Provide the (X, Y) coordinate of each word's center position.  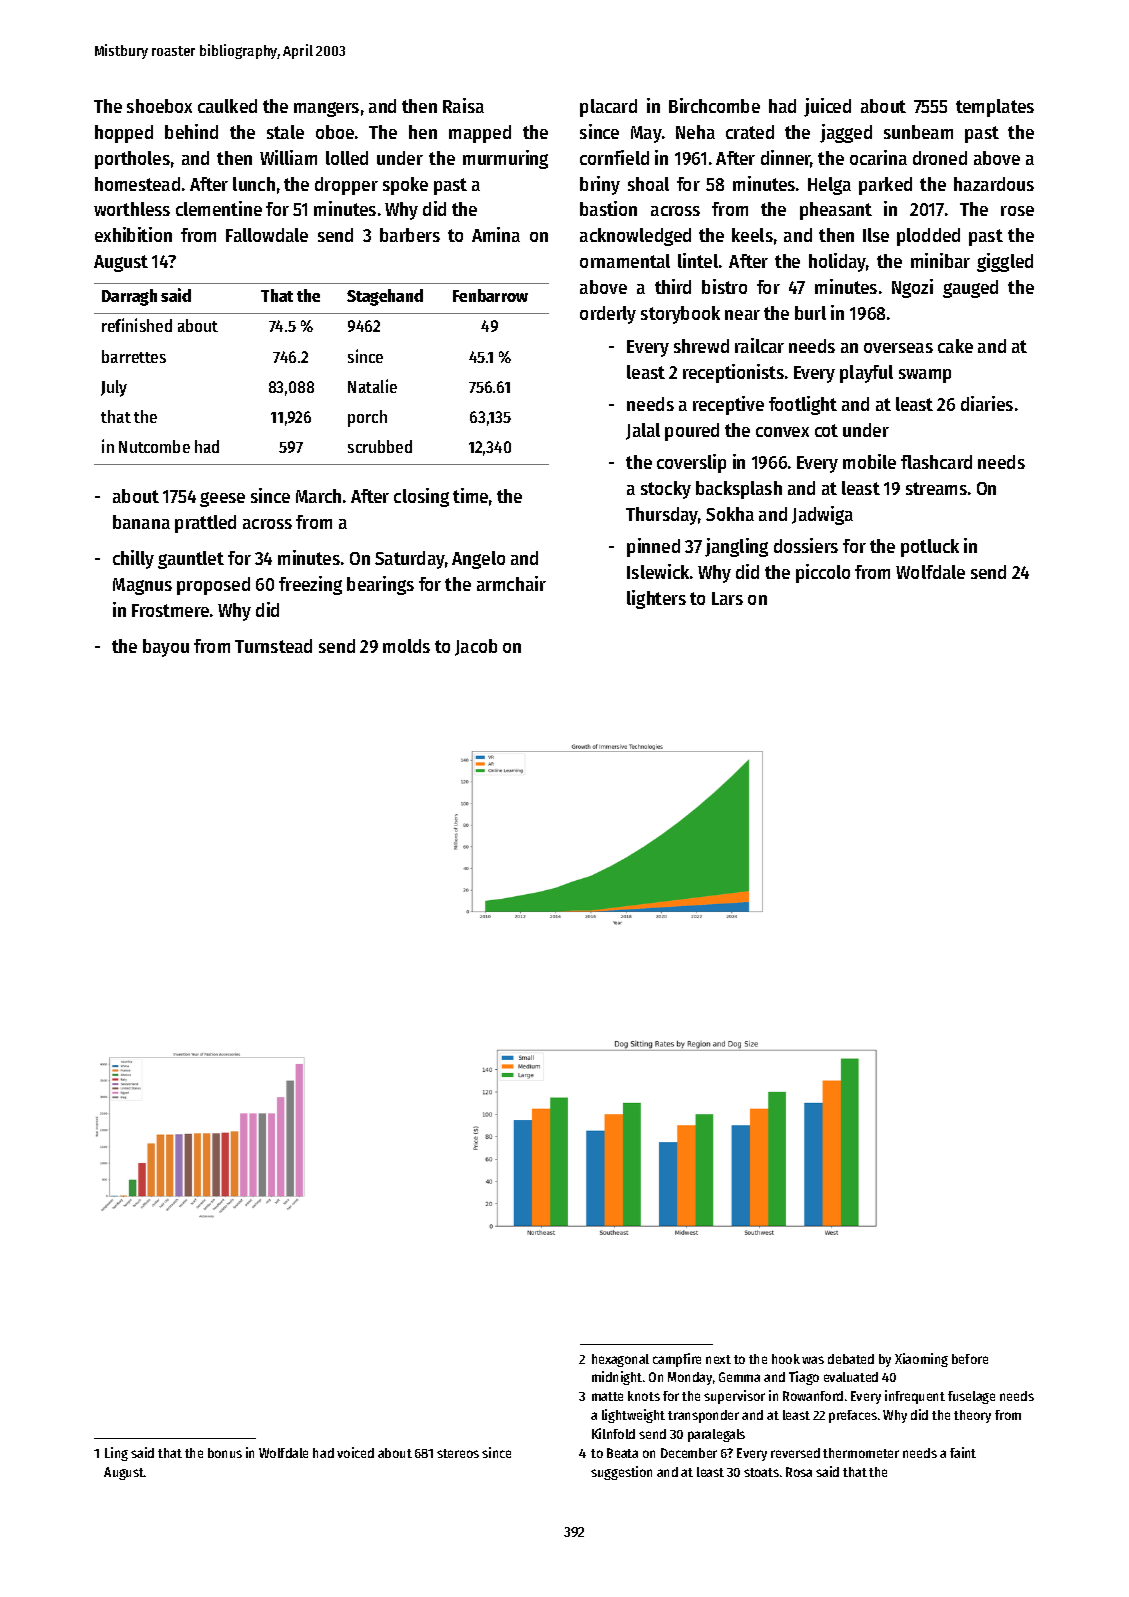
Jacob (476, 647)
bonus (225, 1453)
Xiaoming (921, 1360)
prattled (205, 524)
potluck (930, 548)
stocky (666, 490)
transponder (703, 1416)
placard (608, 108)
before (970, 1359)
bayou (166, 648)
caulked (227, 106)
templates (995, 108)
